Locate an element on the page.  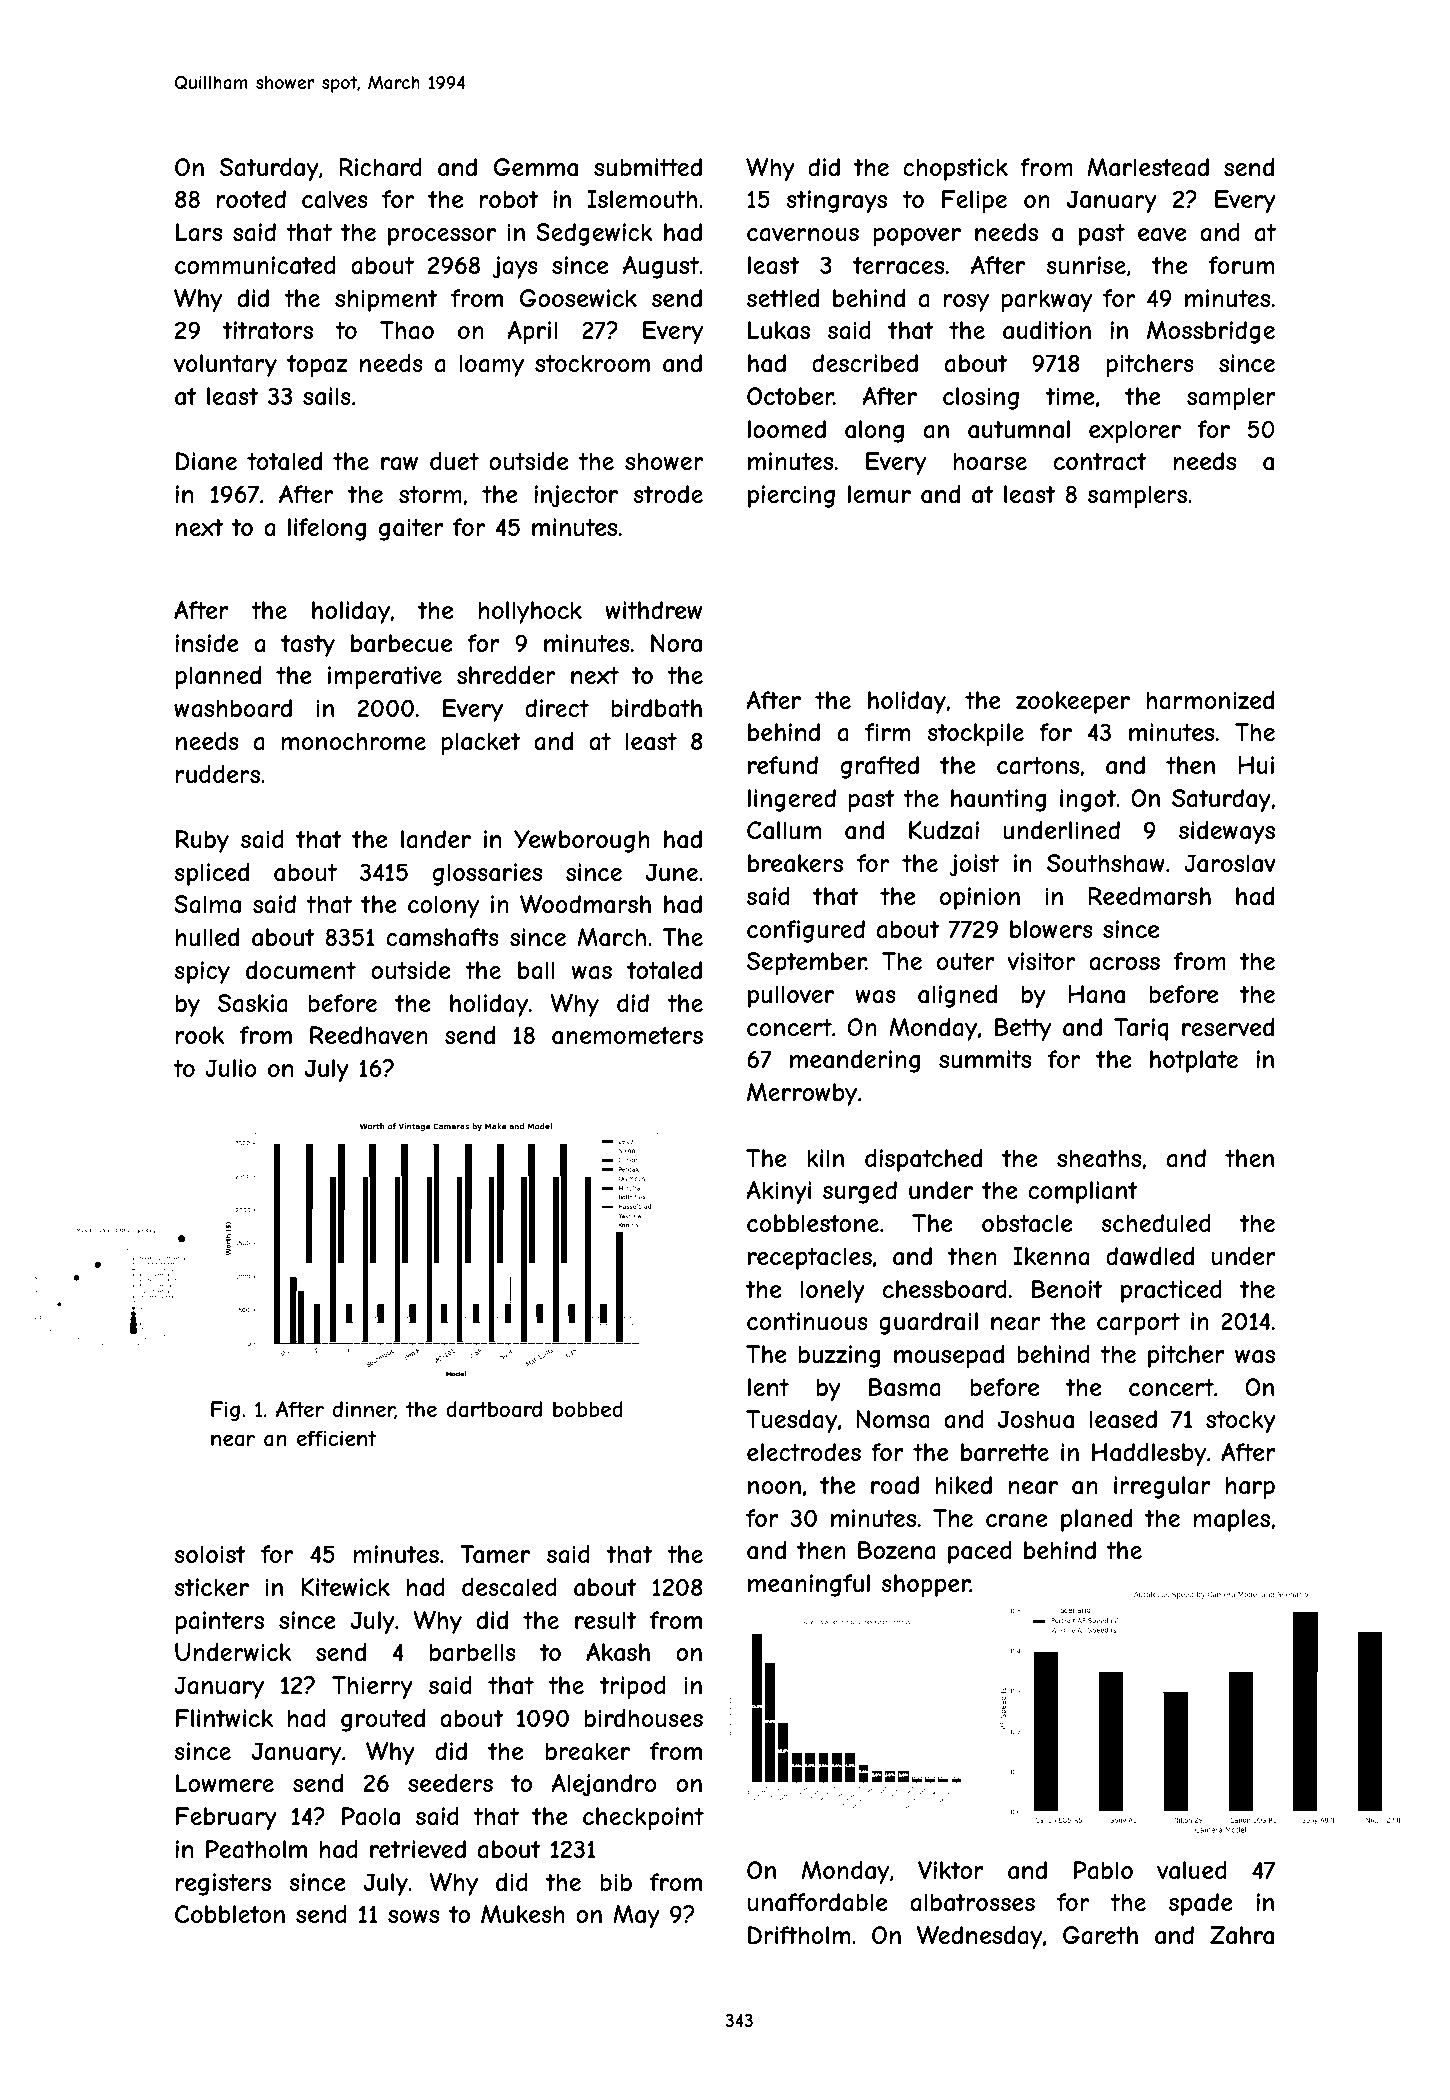
Betty is located at coordinates (1023, 1029).
